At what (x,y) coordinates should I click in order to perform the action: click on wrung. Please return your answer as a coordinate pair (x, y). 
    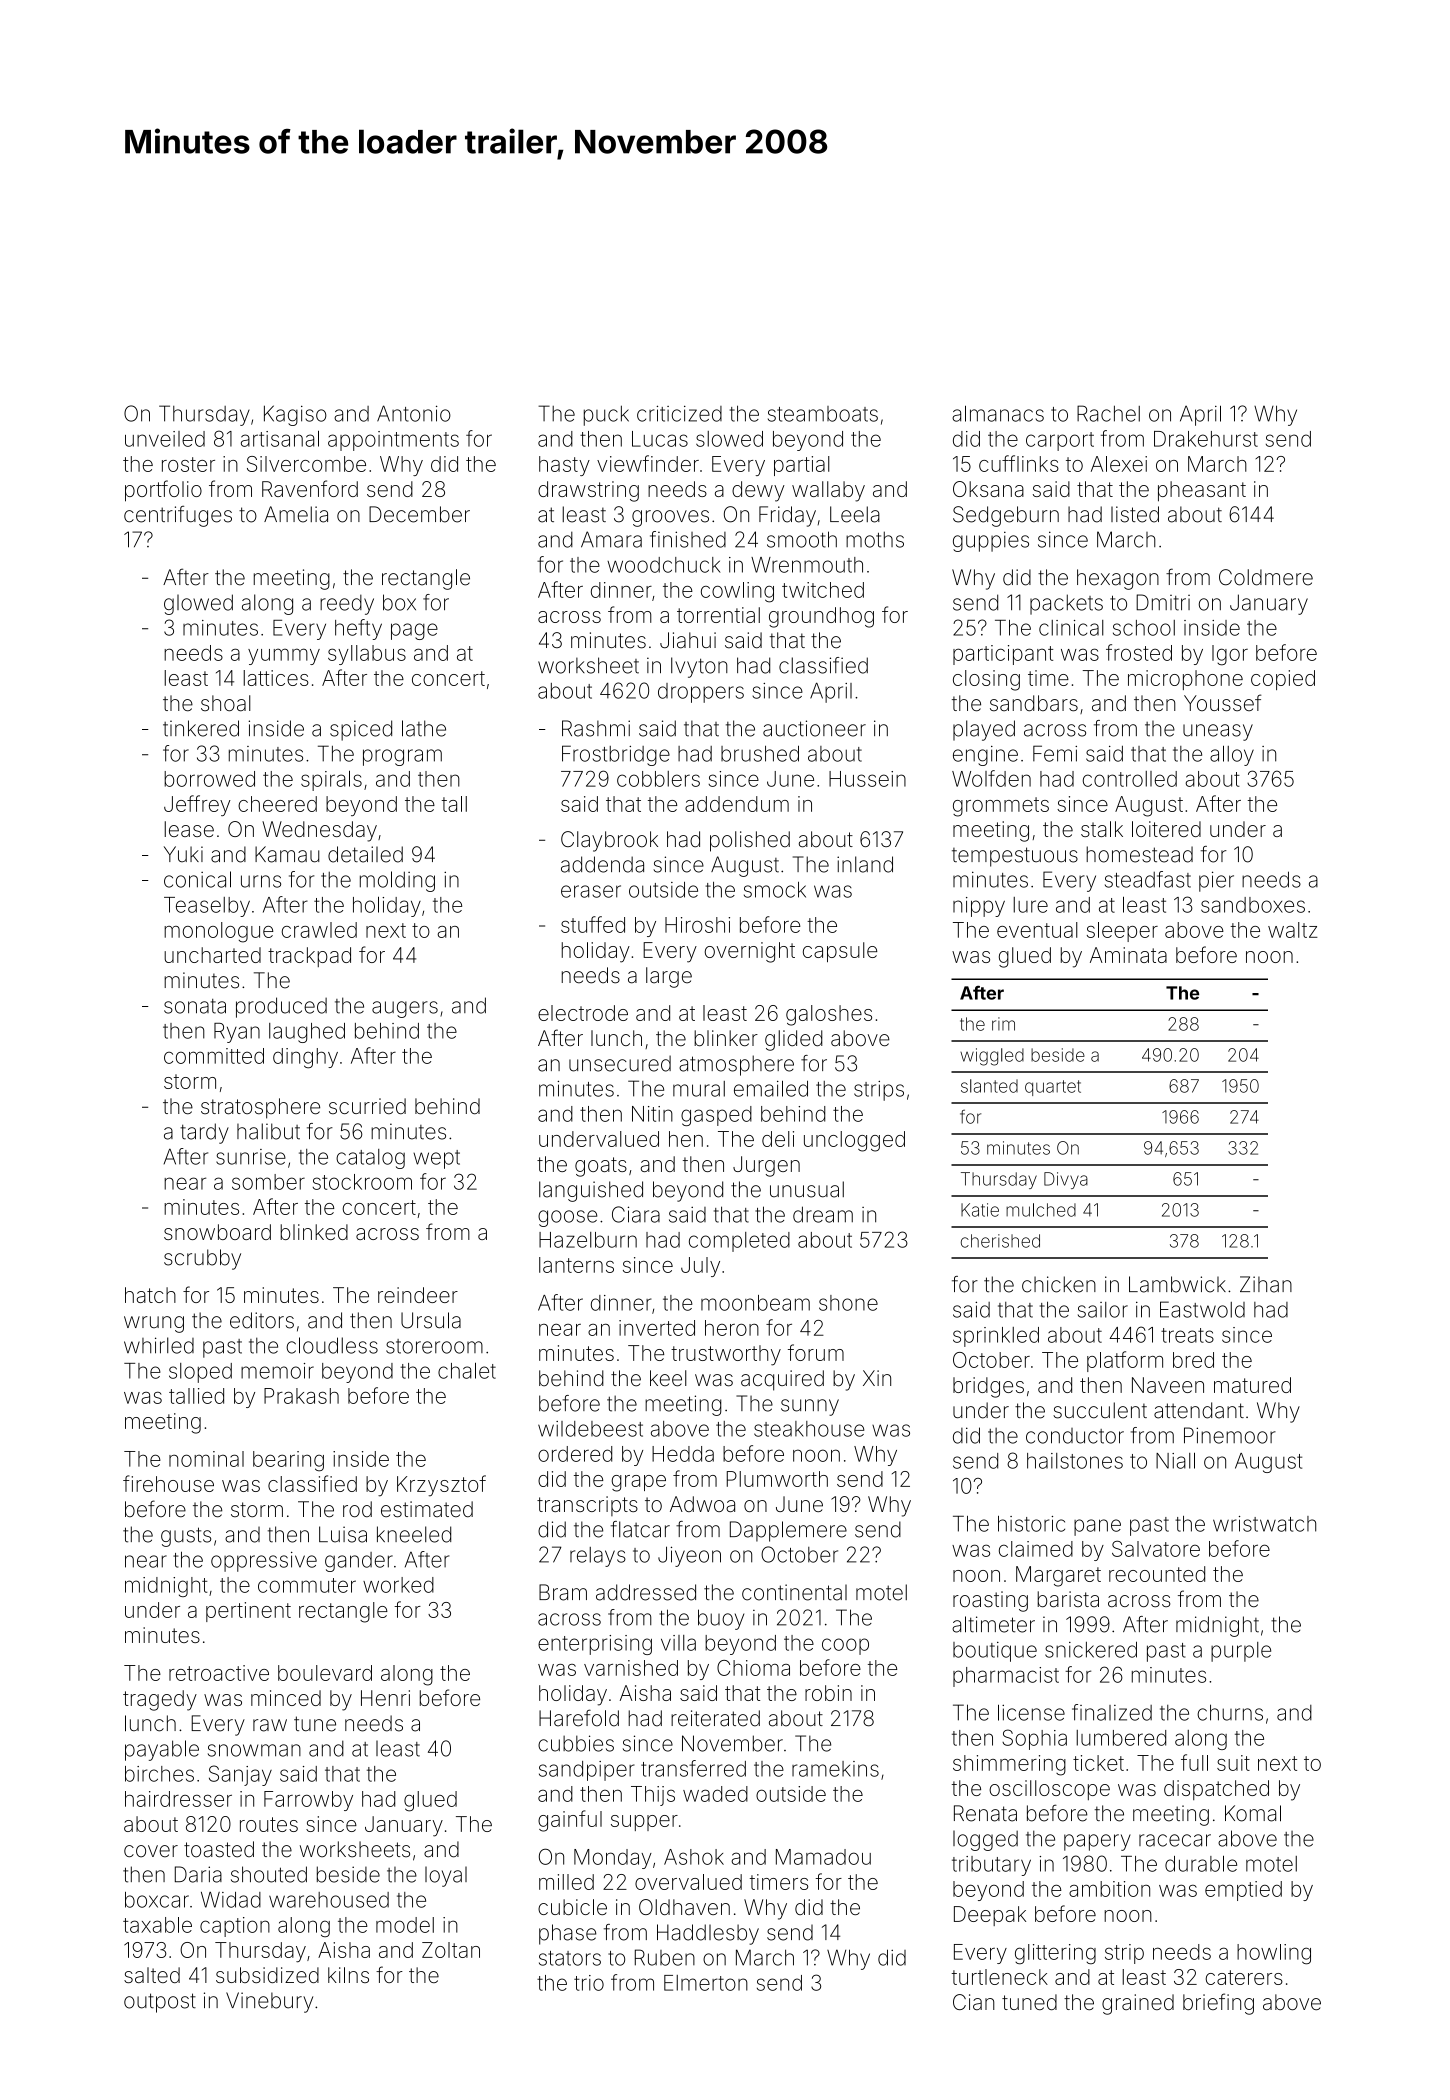
    Looking at the image, I should click on (154, 1324).
